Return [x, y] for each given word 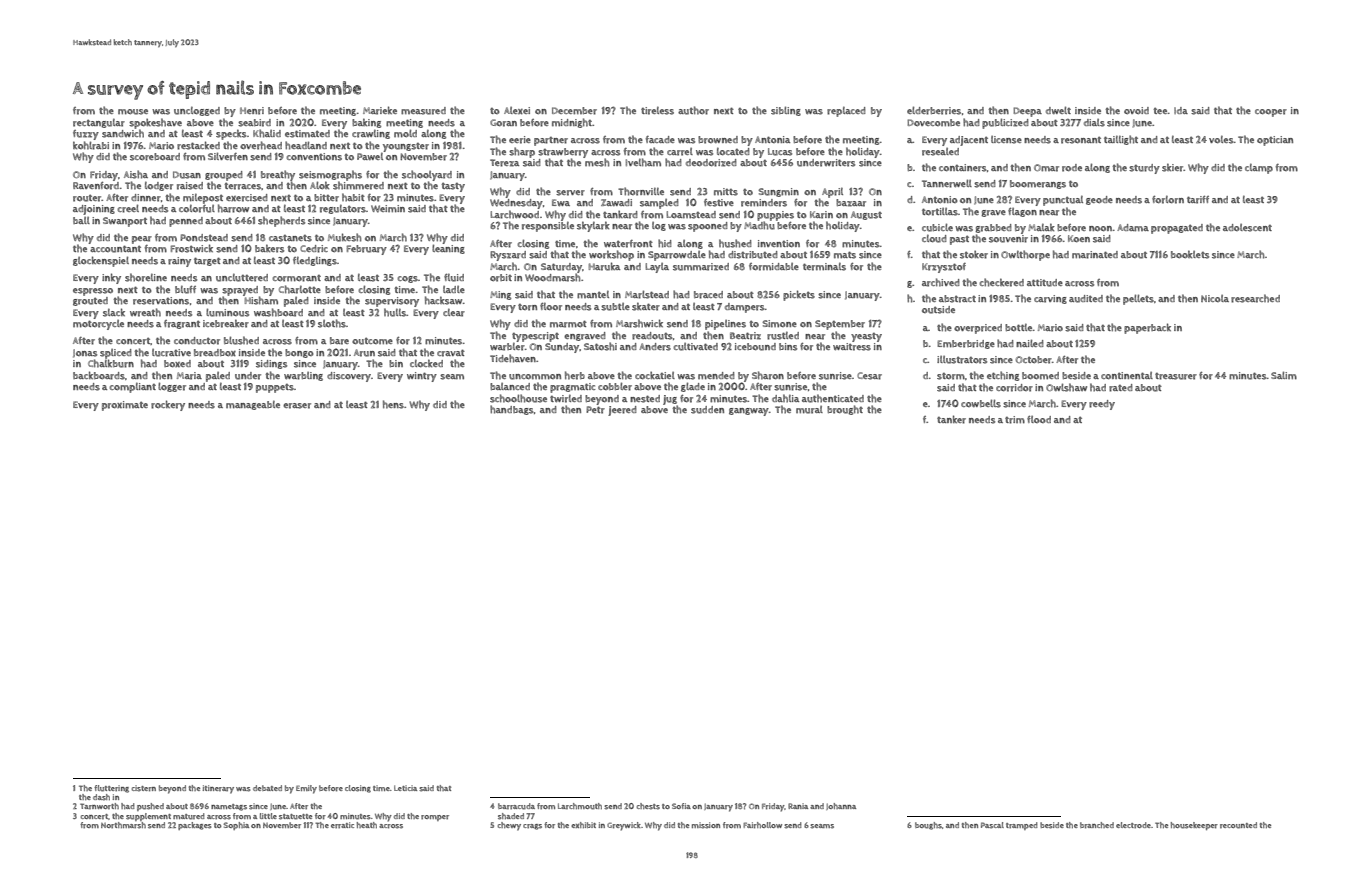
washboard [278, 312]
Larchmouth [580, 806]
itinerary [218, 789]
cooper [1271, 113]
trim [1015, 420]
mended [716, 376]
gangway [749, 412]
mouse [133, 112]
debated [267, 788]
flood [1039, 419]
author [693, 110]
